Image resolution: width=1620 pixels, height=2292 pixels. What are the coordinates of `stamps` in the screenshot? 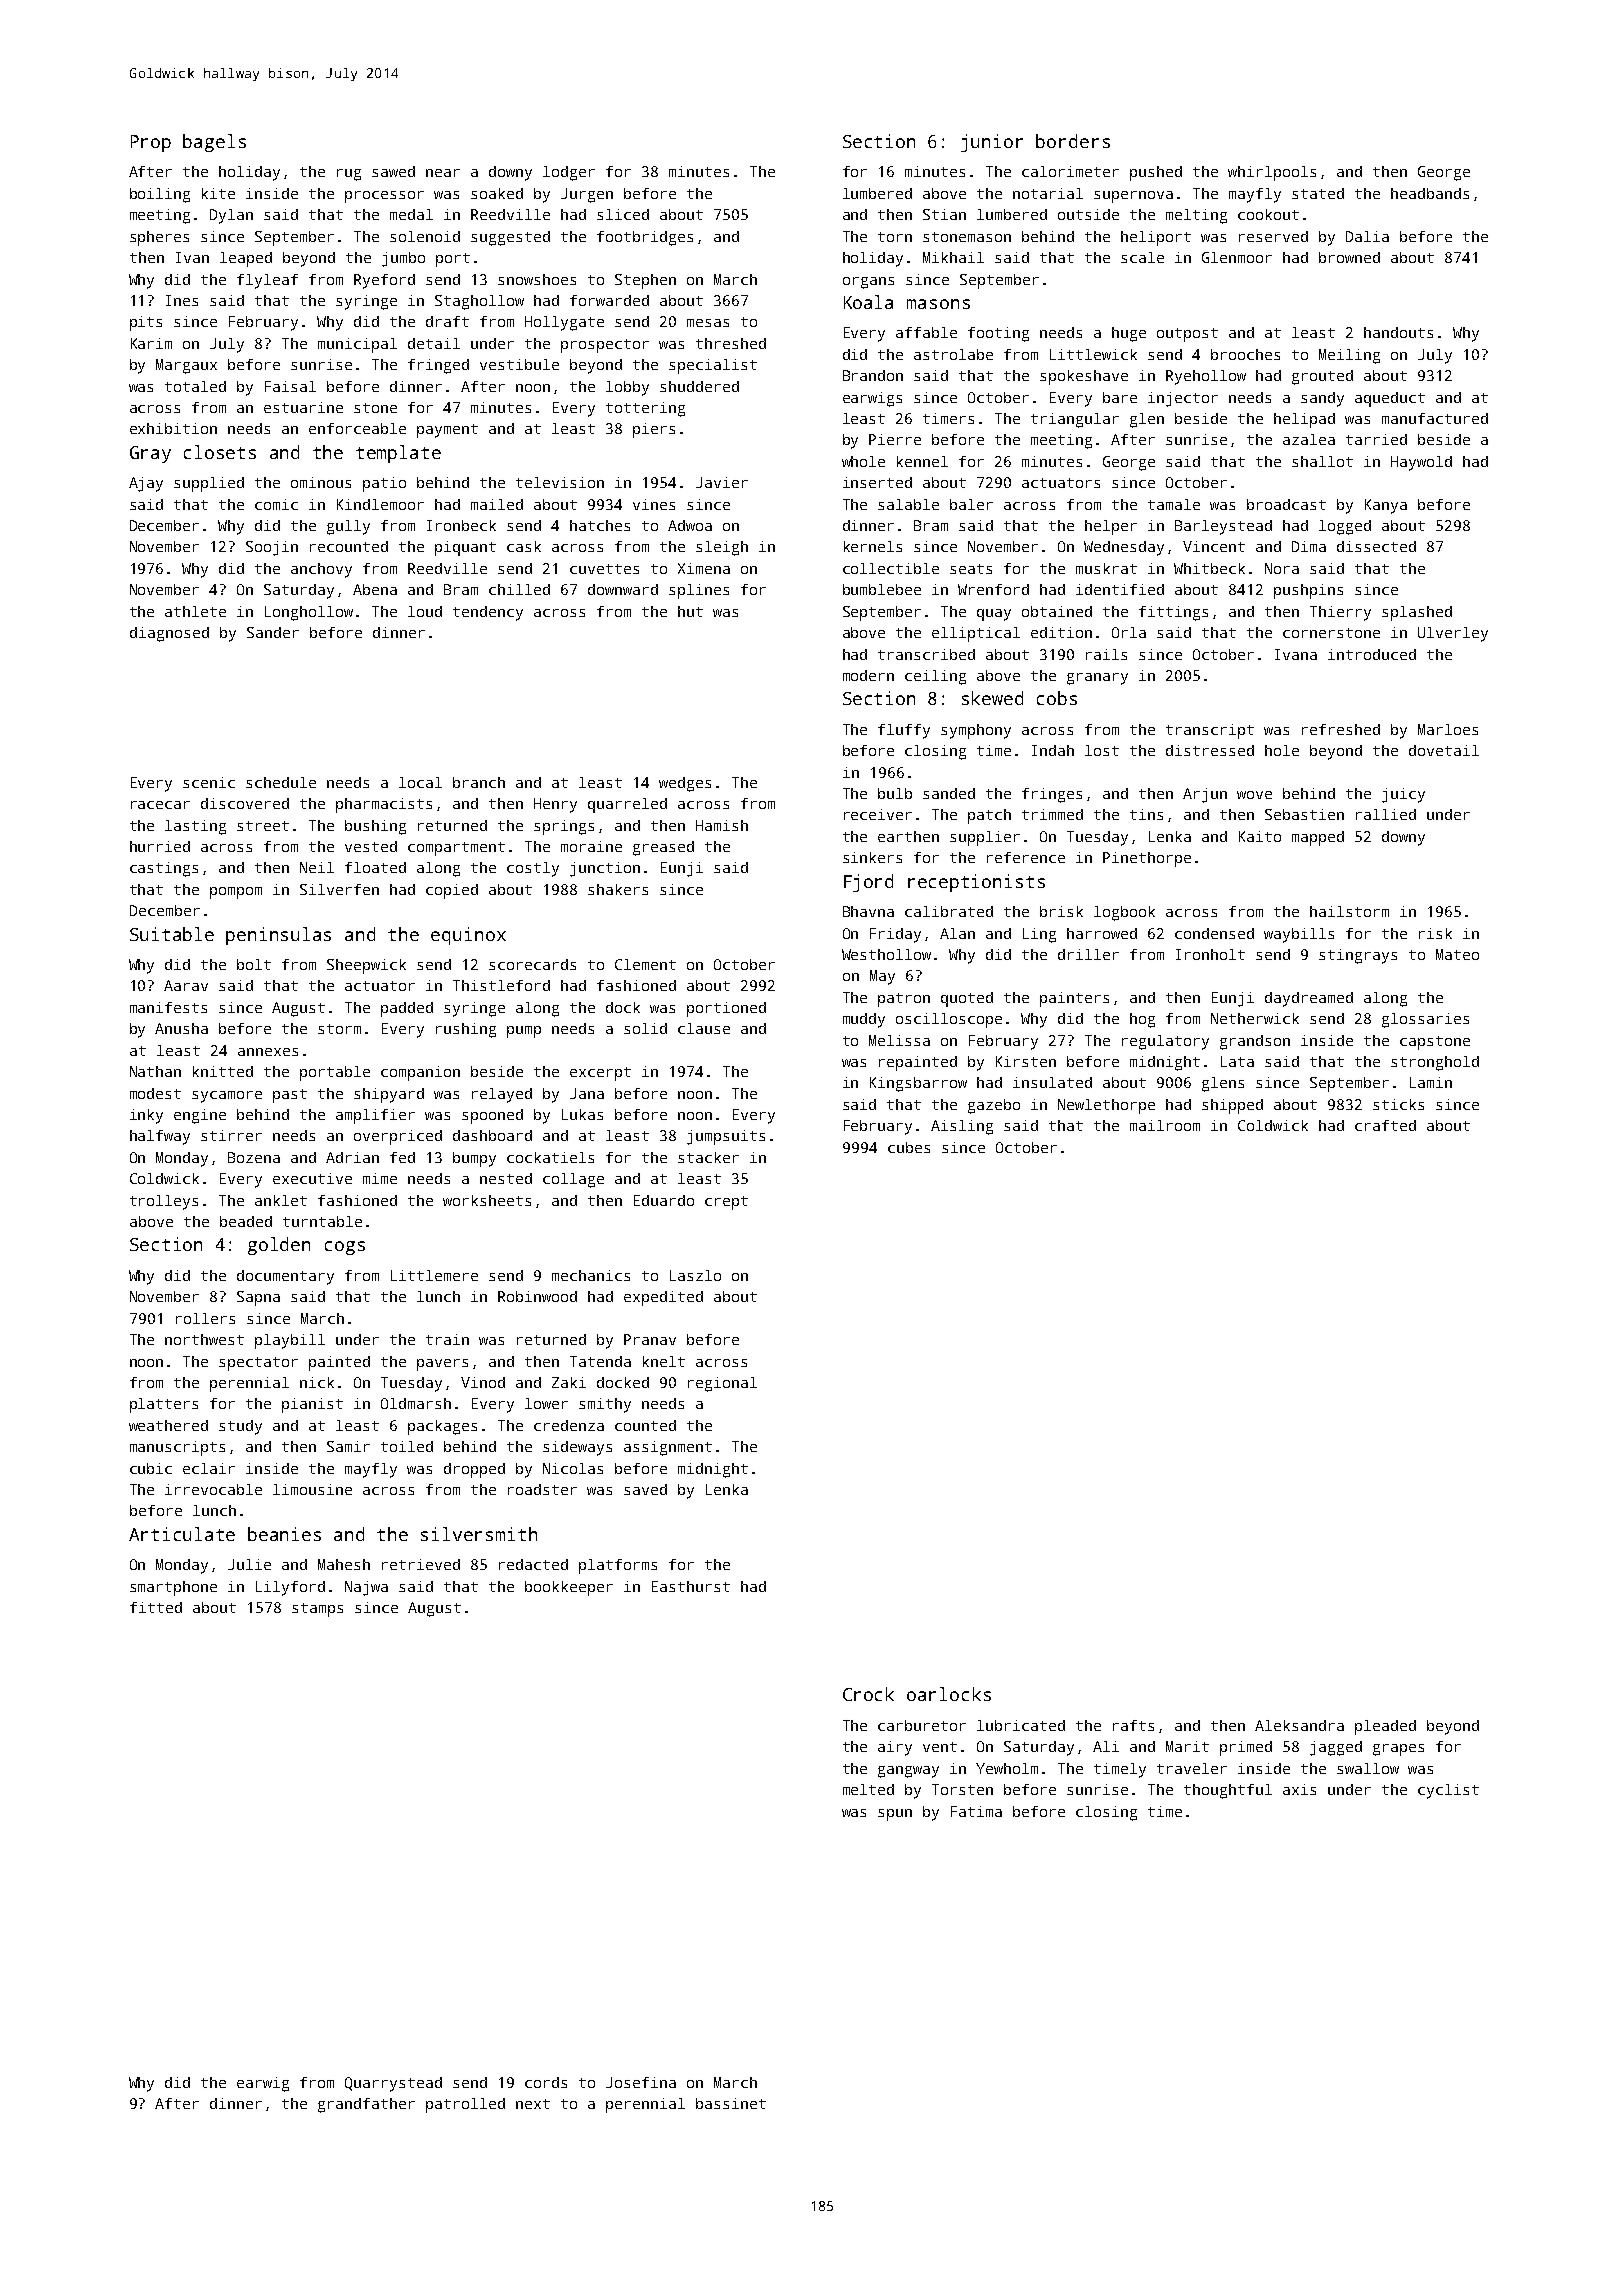 It's located at (317, 1610).
